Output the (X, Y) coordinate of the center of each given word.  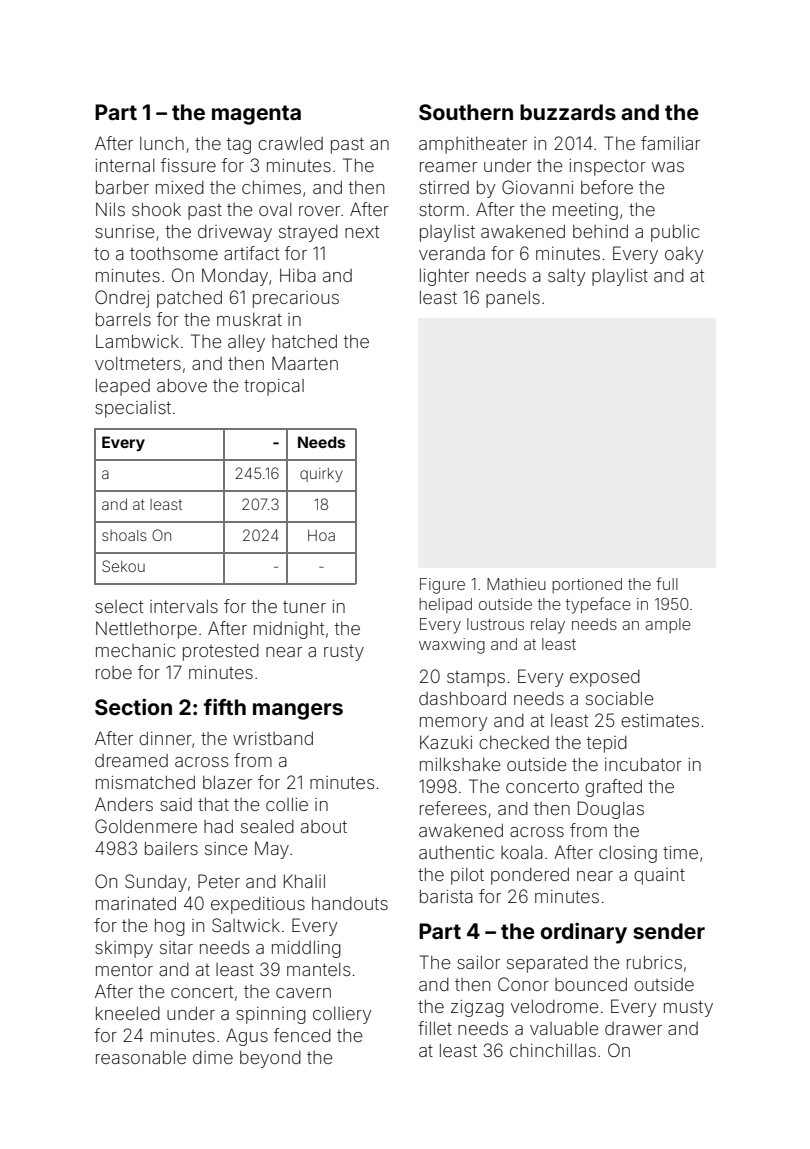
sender (669, 931)
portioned (587, 585)
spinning (271, 1015)
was (668, 167)
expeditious (258, 905)
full (667, 583)
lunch (162, 143)
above (182, 385)
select (119, 606)
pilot (467, 876)
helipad (445, 605)
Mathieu (516, 584)
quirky (321, 475)
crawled (290, 143)
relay (548, 626)
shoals (124, 535)
